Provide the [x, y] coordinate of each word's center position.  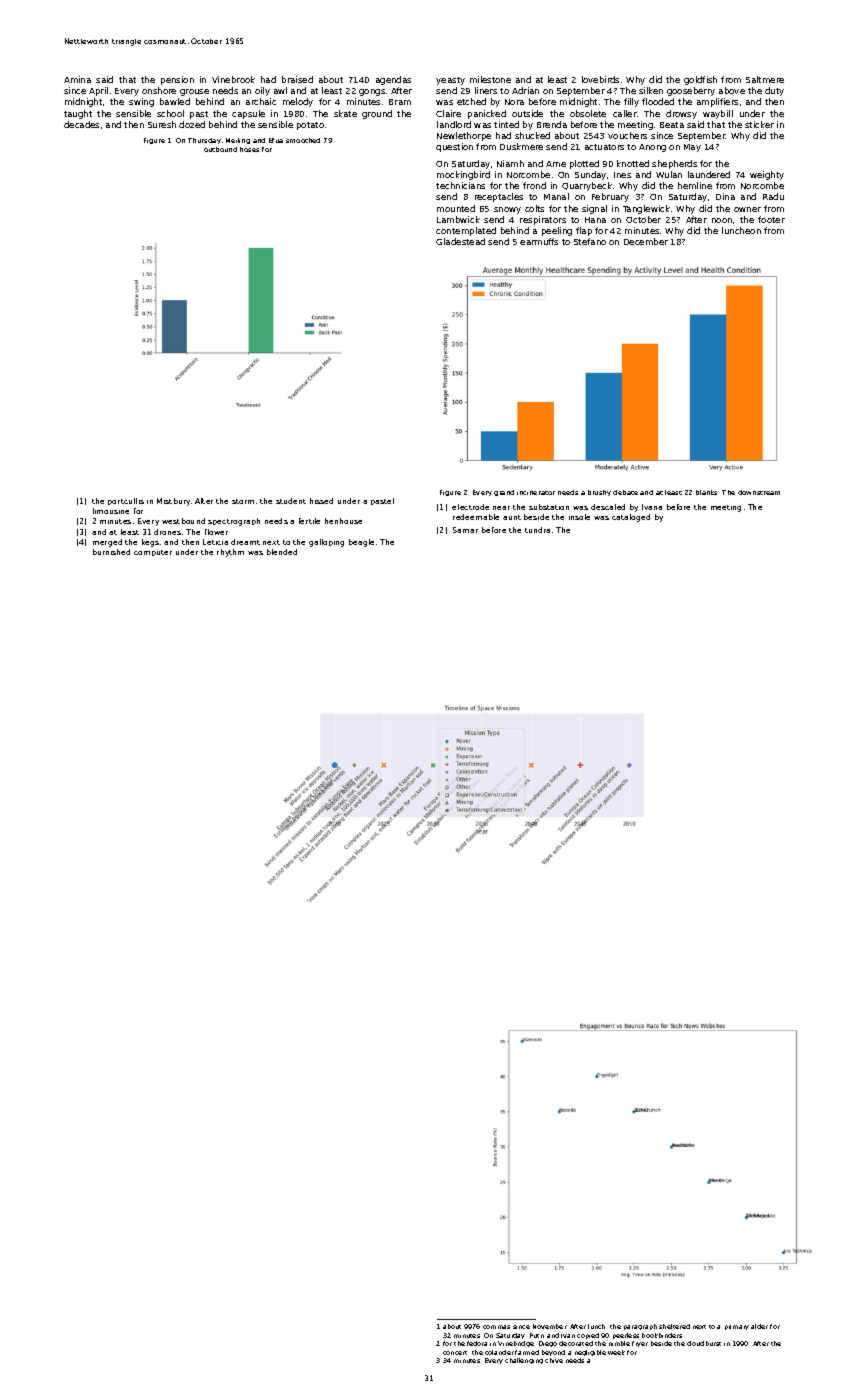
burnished [111, 552]
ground [377, 114]
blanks [706, 492]
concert [455, 1353]
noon [722, 220]
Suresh [162, 124]
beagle [361, 543]
